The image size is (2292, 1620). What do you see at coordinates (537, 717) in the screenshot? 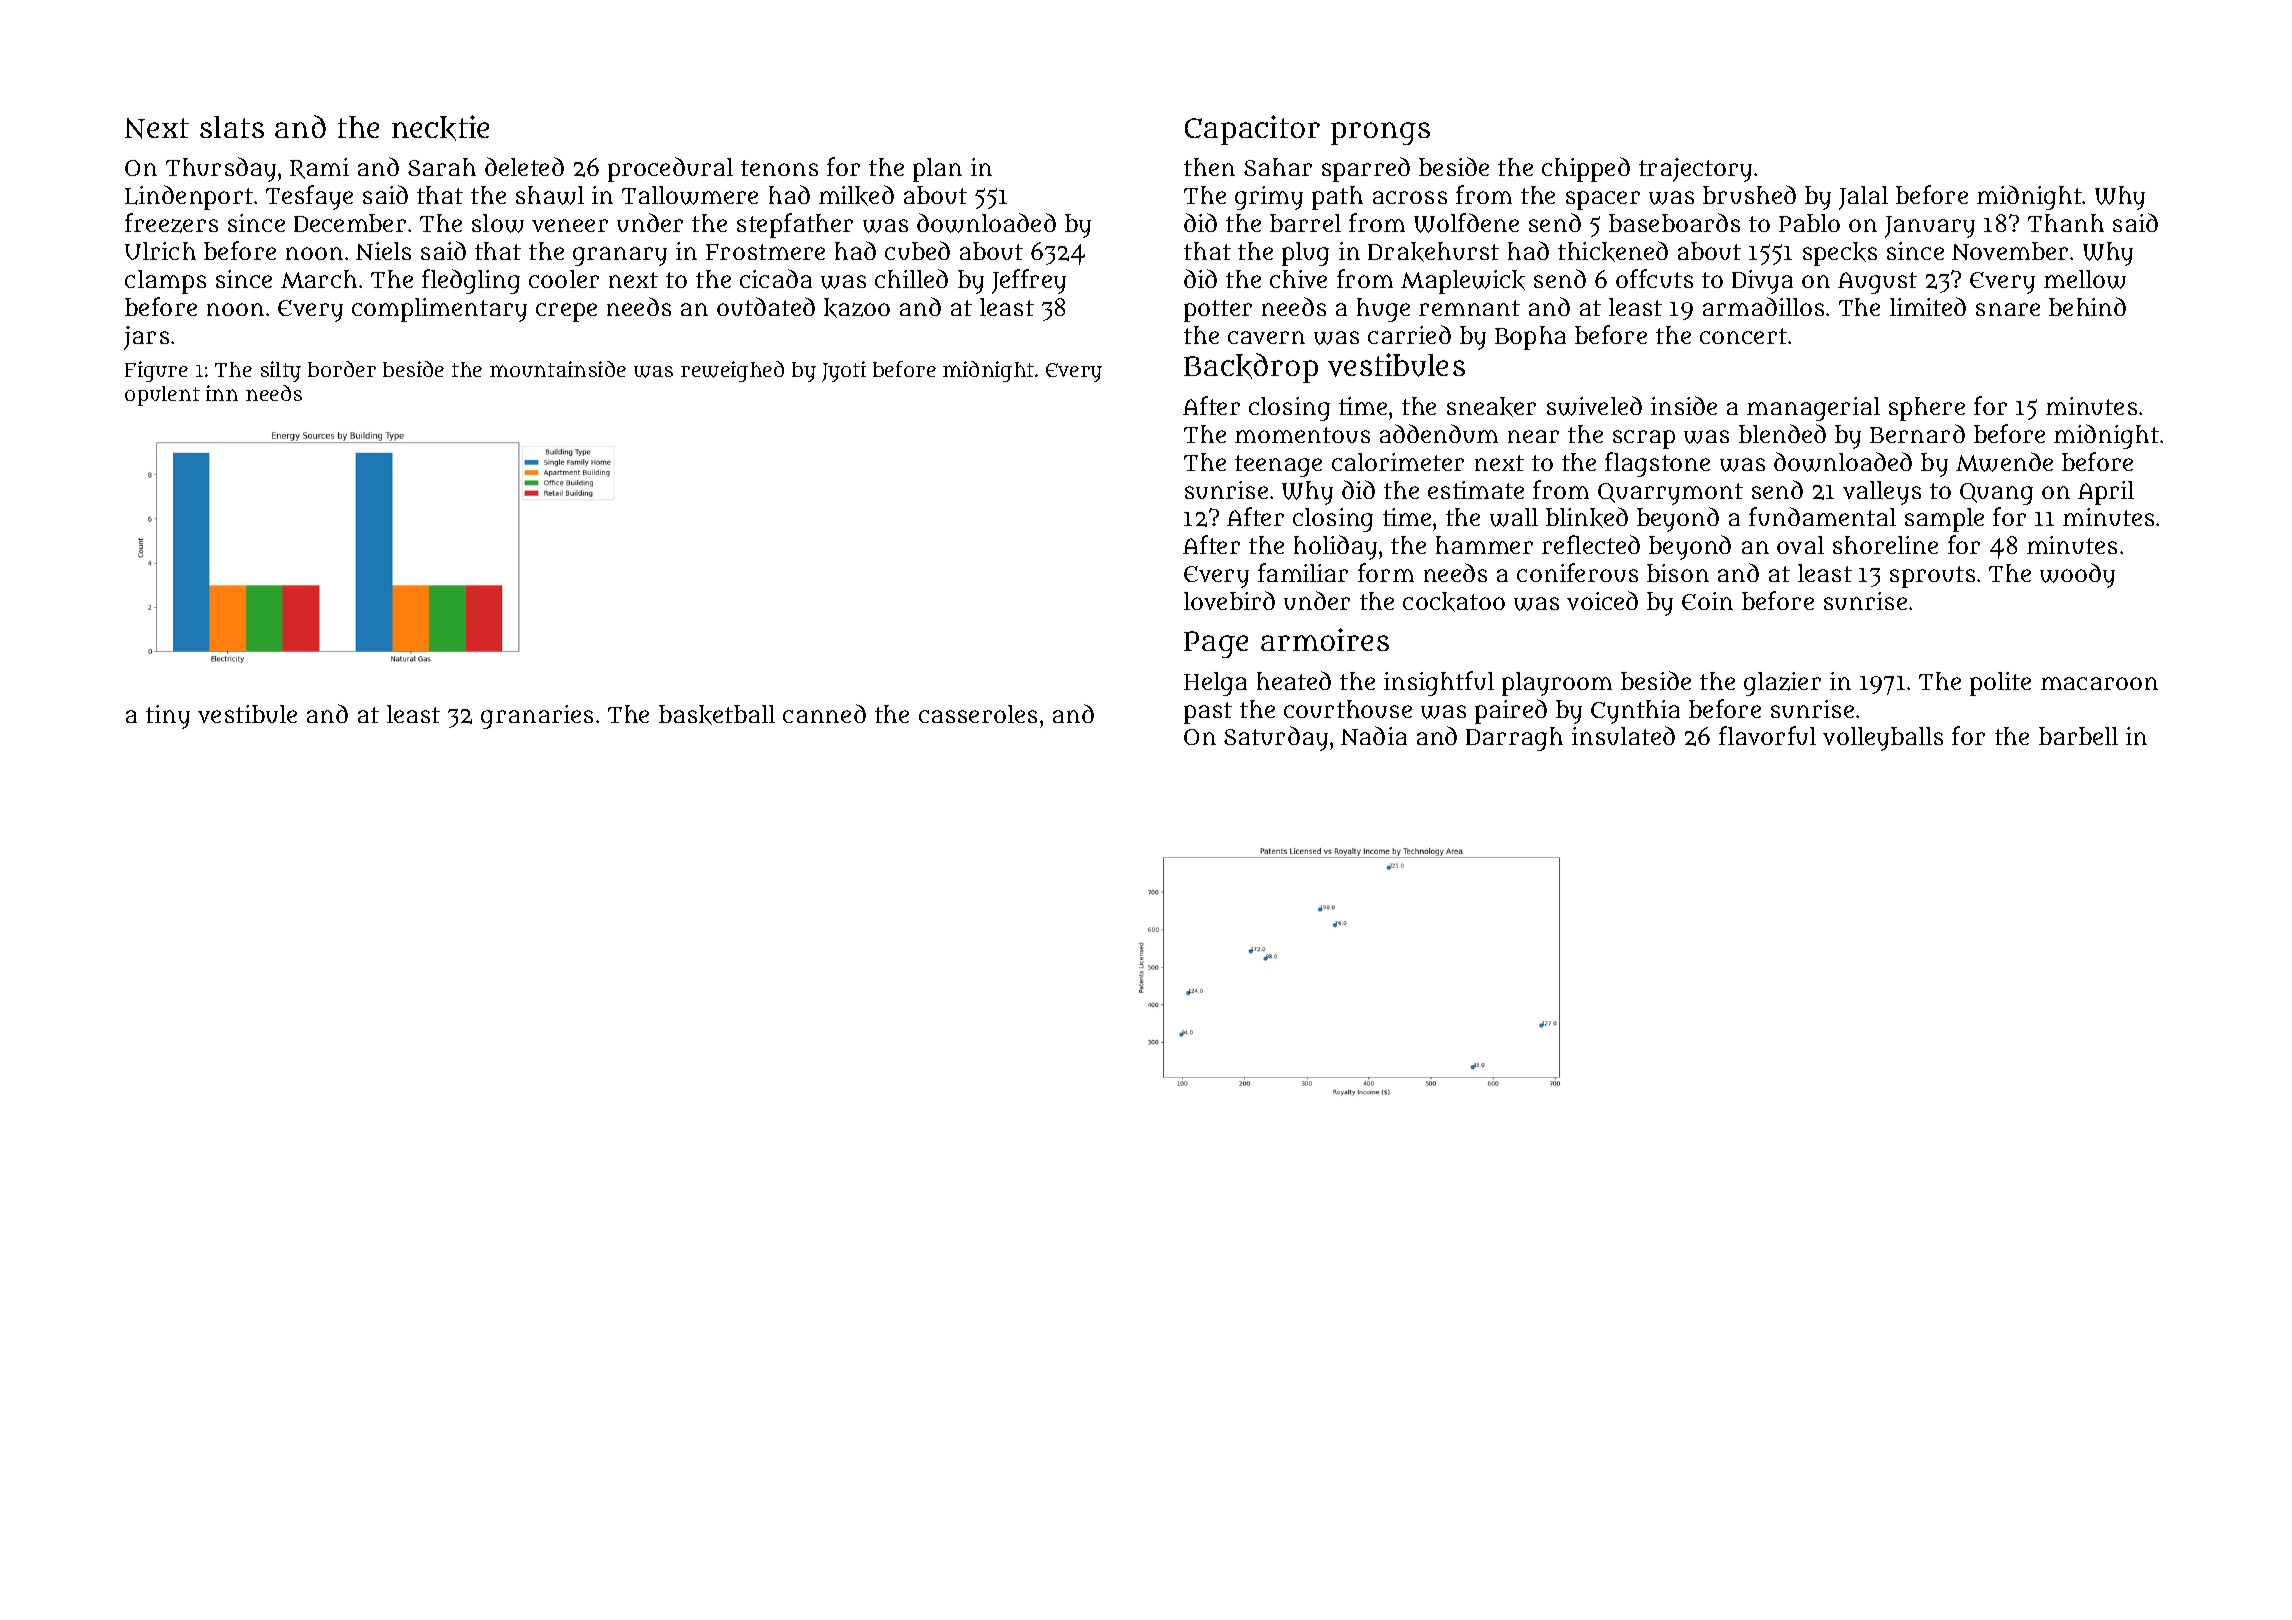
I see `granaries` at bounding box center [537, 717].
